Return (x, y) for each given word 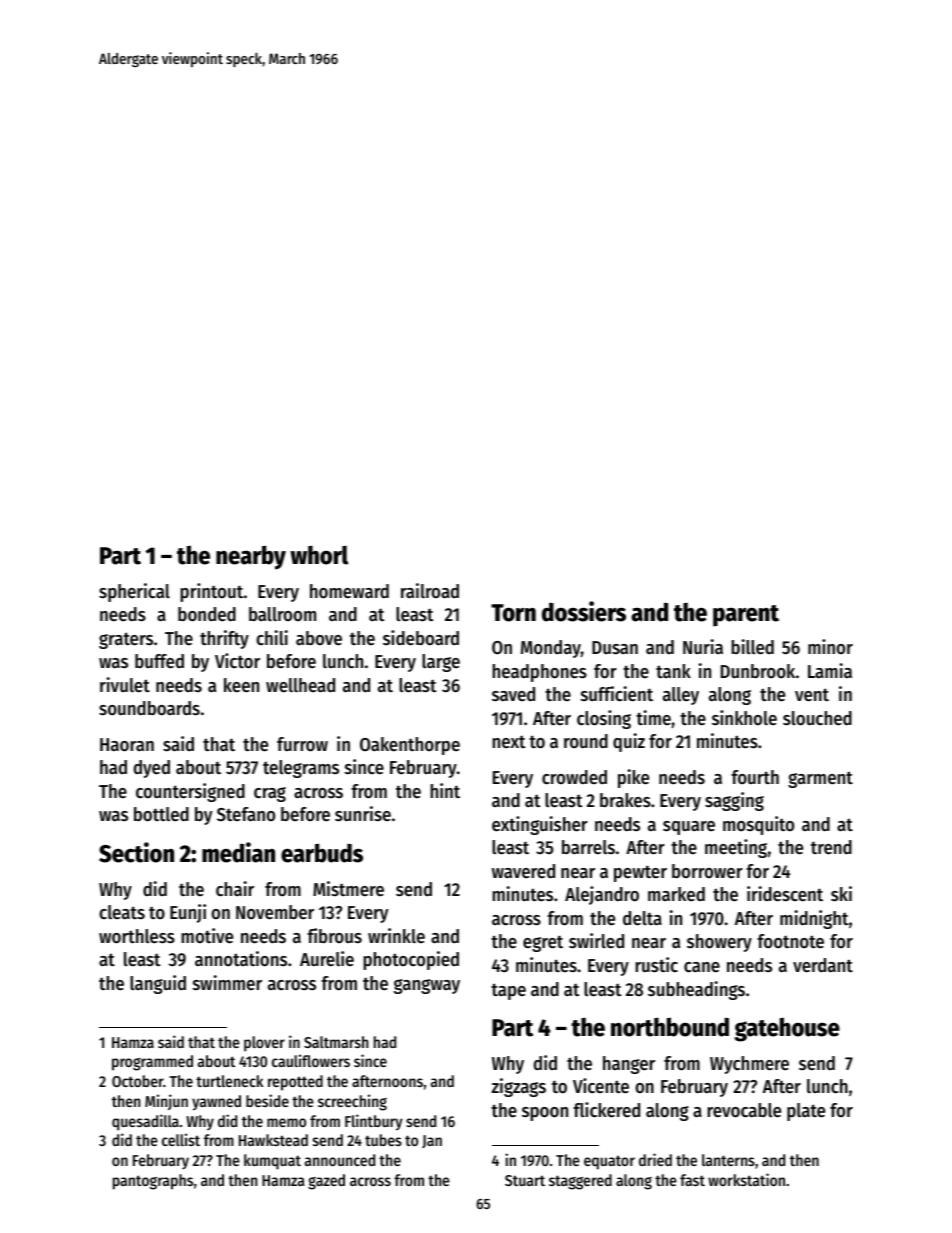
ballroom (282, 614)
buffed (159, 661)
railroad (430, 590)
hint (445, 790)
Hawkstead (273, 1140)
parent (746, 616)
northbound (670, 1027)
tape (508, 991)
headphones (539, 673)
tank (673, 671)
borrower (707, 871)
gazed (326, 1182)
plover (264, 1044)
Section (136, 852)
